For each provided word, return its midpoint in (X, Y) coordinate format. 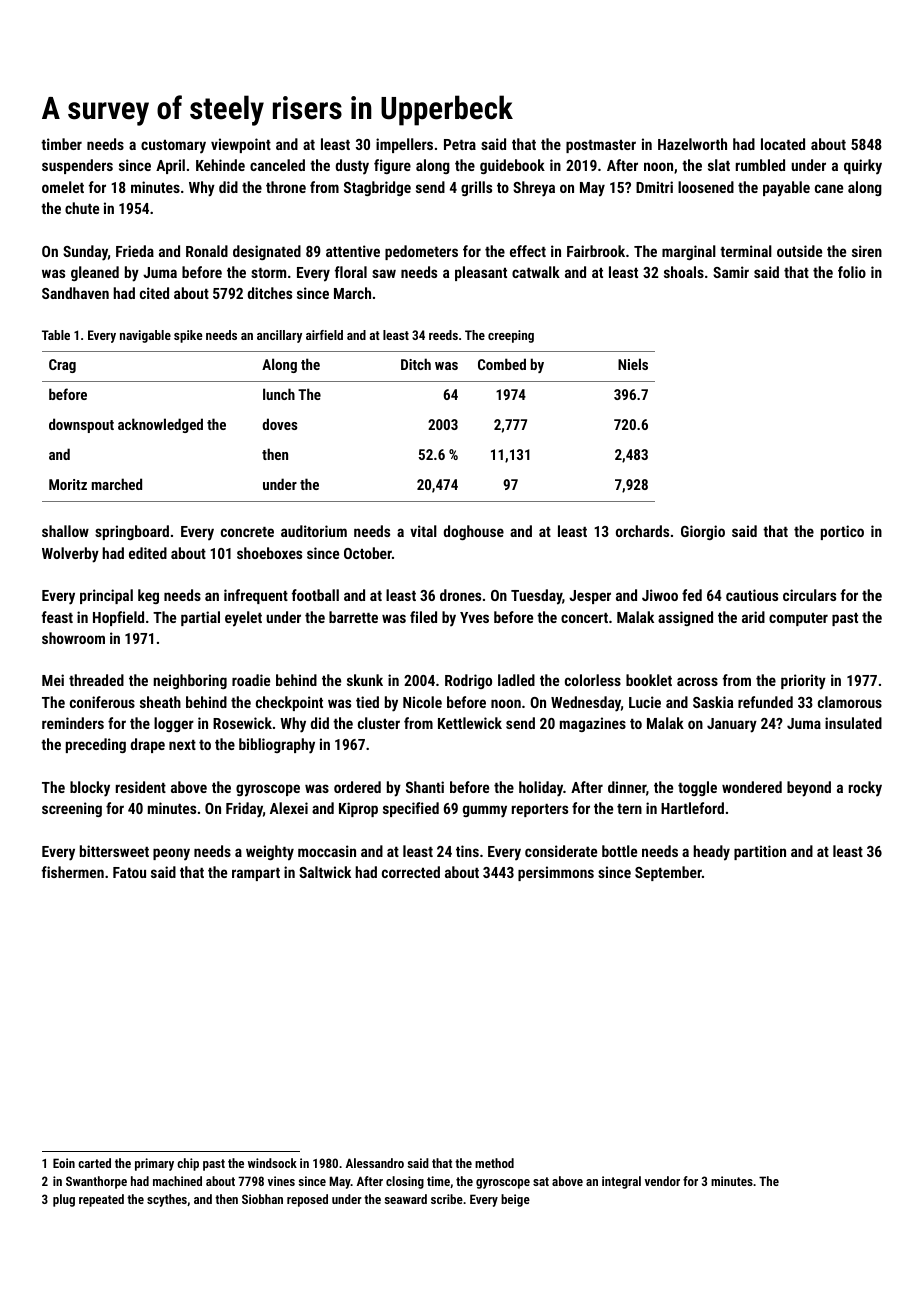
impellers (404, 145)
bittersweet (114, 851)
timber (61, 144)
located (783, 144)
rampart (256, 874)
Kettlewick (470, 723)
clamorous (850, 702)
